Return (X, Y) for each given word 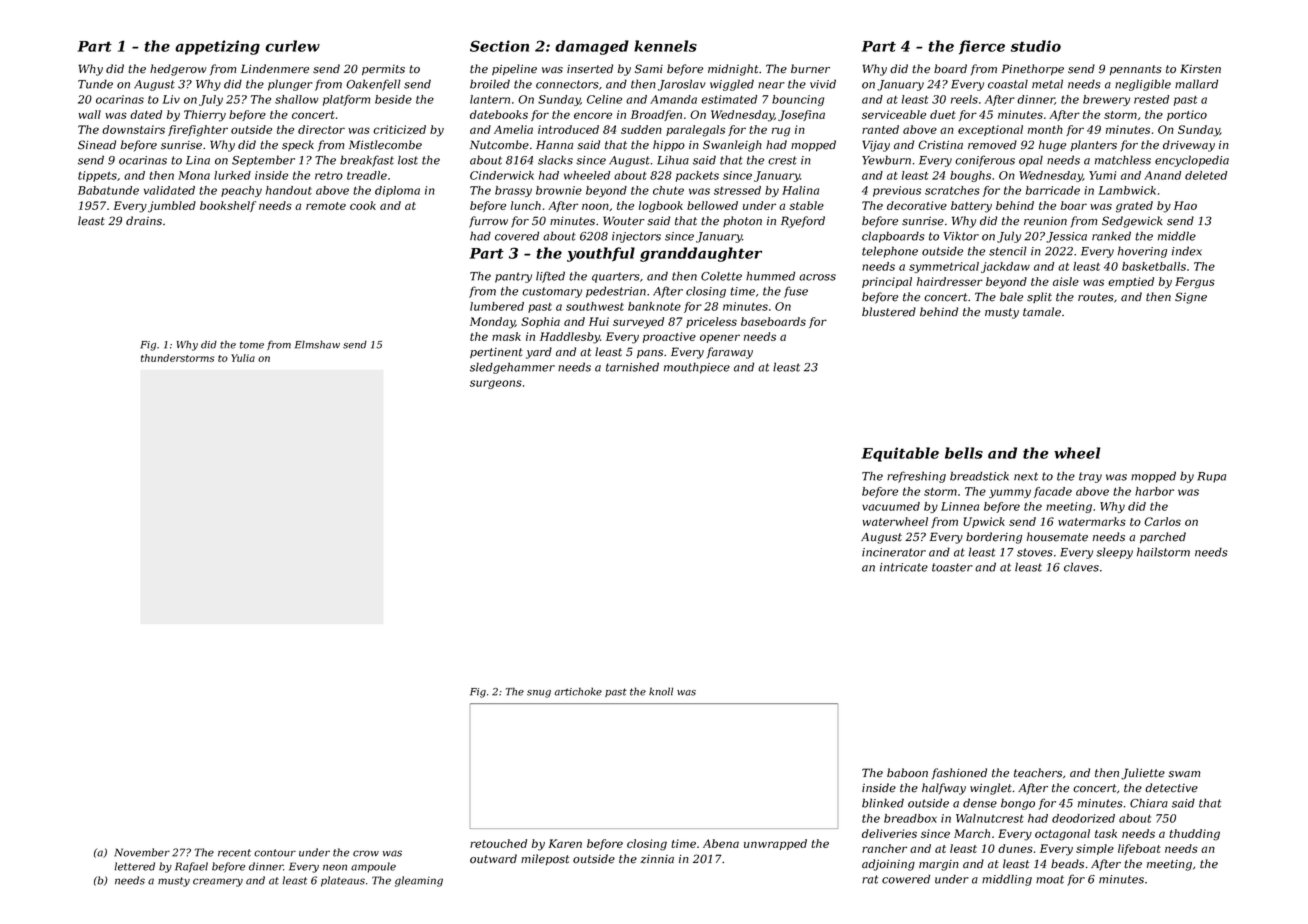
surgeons (496, 384)
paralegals (695, 131)
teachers (1038, 773)
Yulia (243, 358)
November (142, 852)
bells (964, 453)
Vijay (876, 146)
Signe (1191, 298)
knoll (661, 691)
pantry (513, 277)
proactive (669, 337)
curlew (292, 46)
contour (275, 853)
